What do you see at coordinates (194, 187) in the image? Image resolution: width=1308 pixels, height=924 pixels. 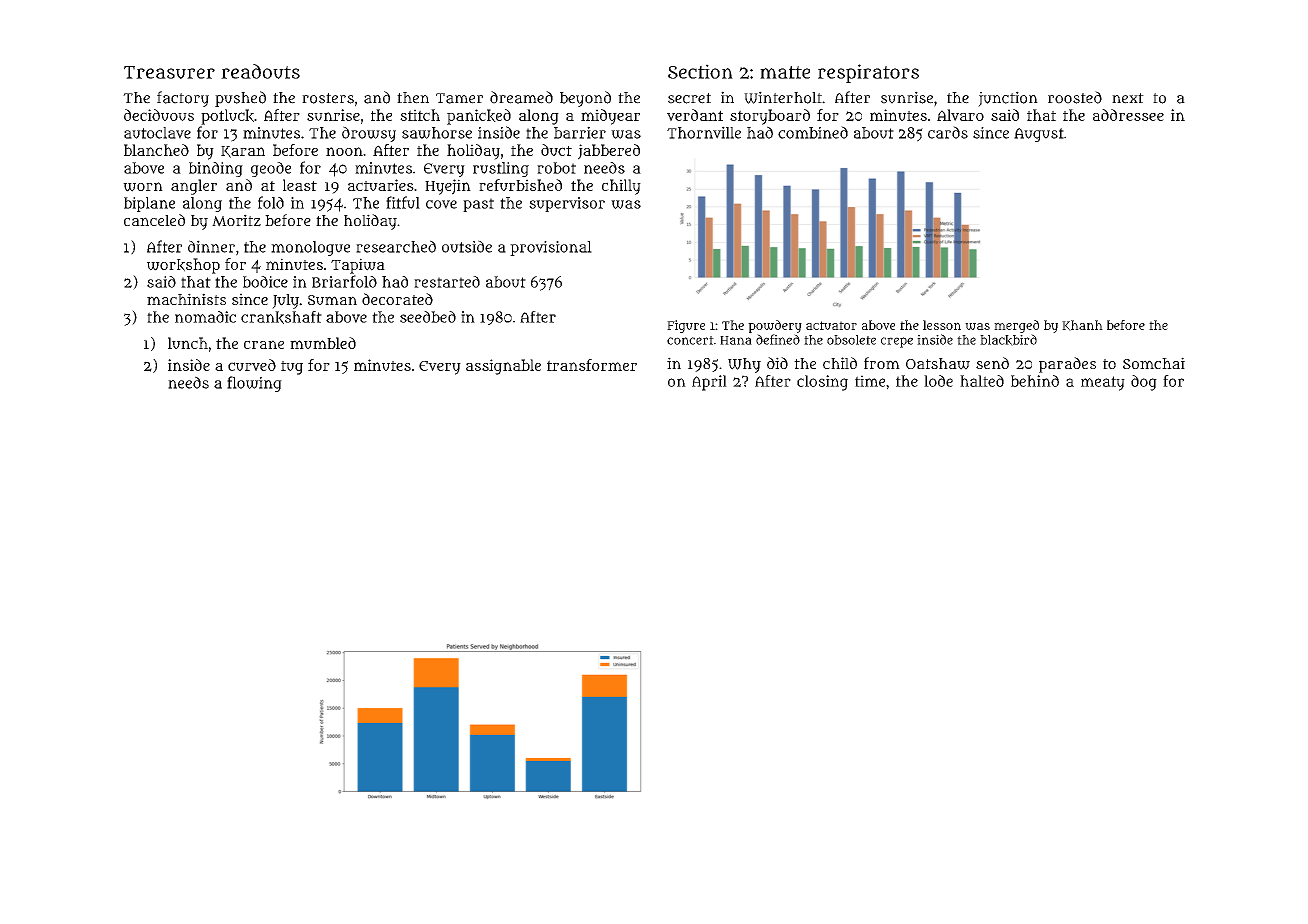 I see `angler` at bounding box center [194, 187].
